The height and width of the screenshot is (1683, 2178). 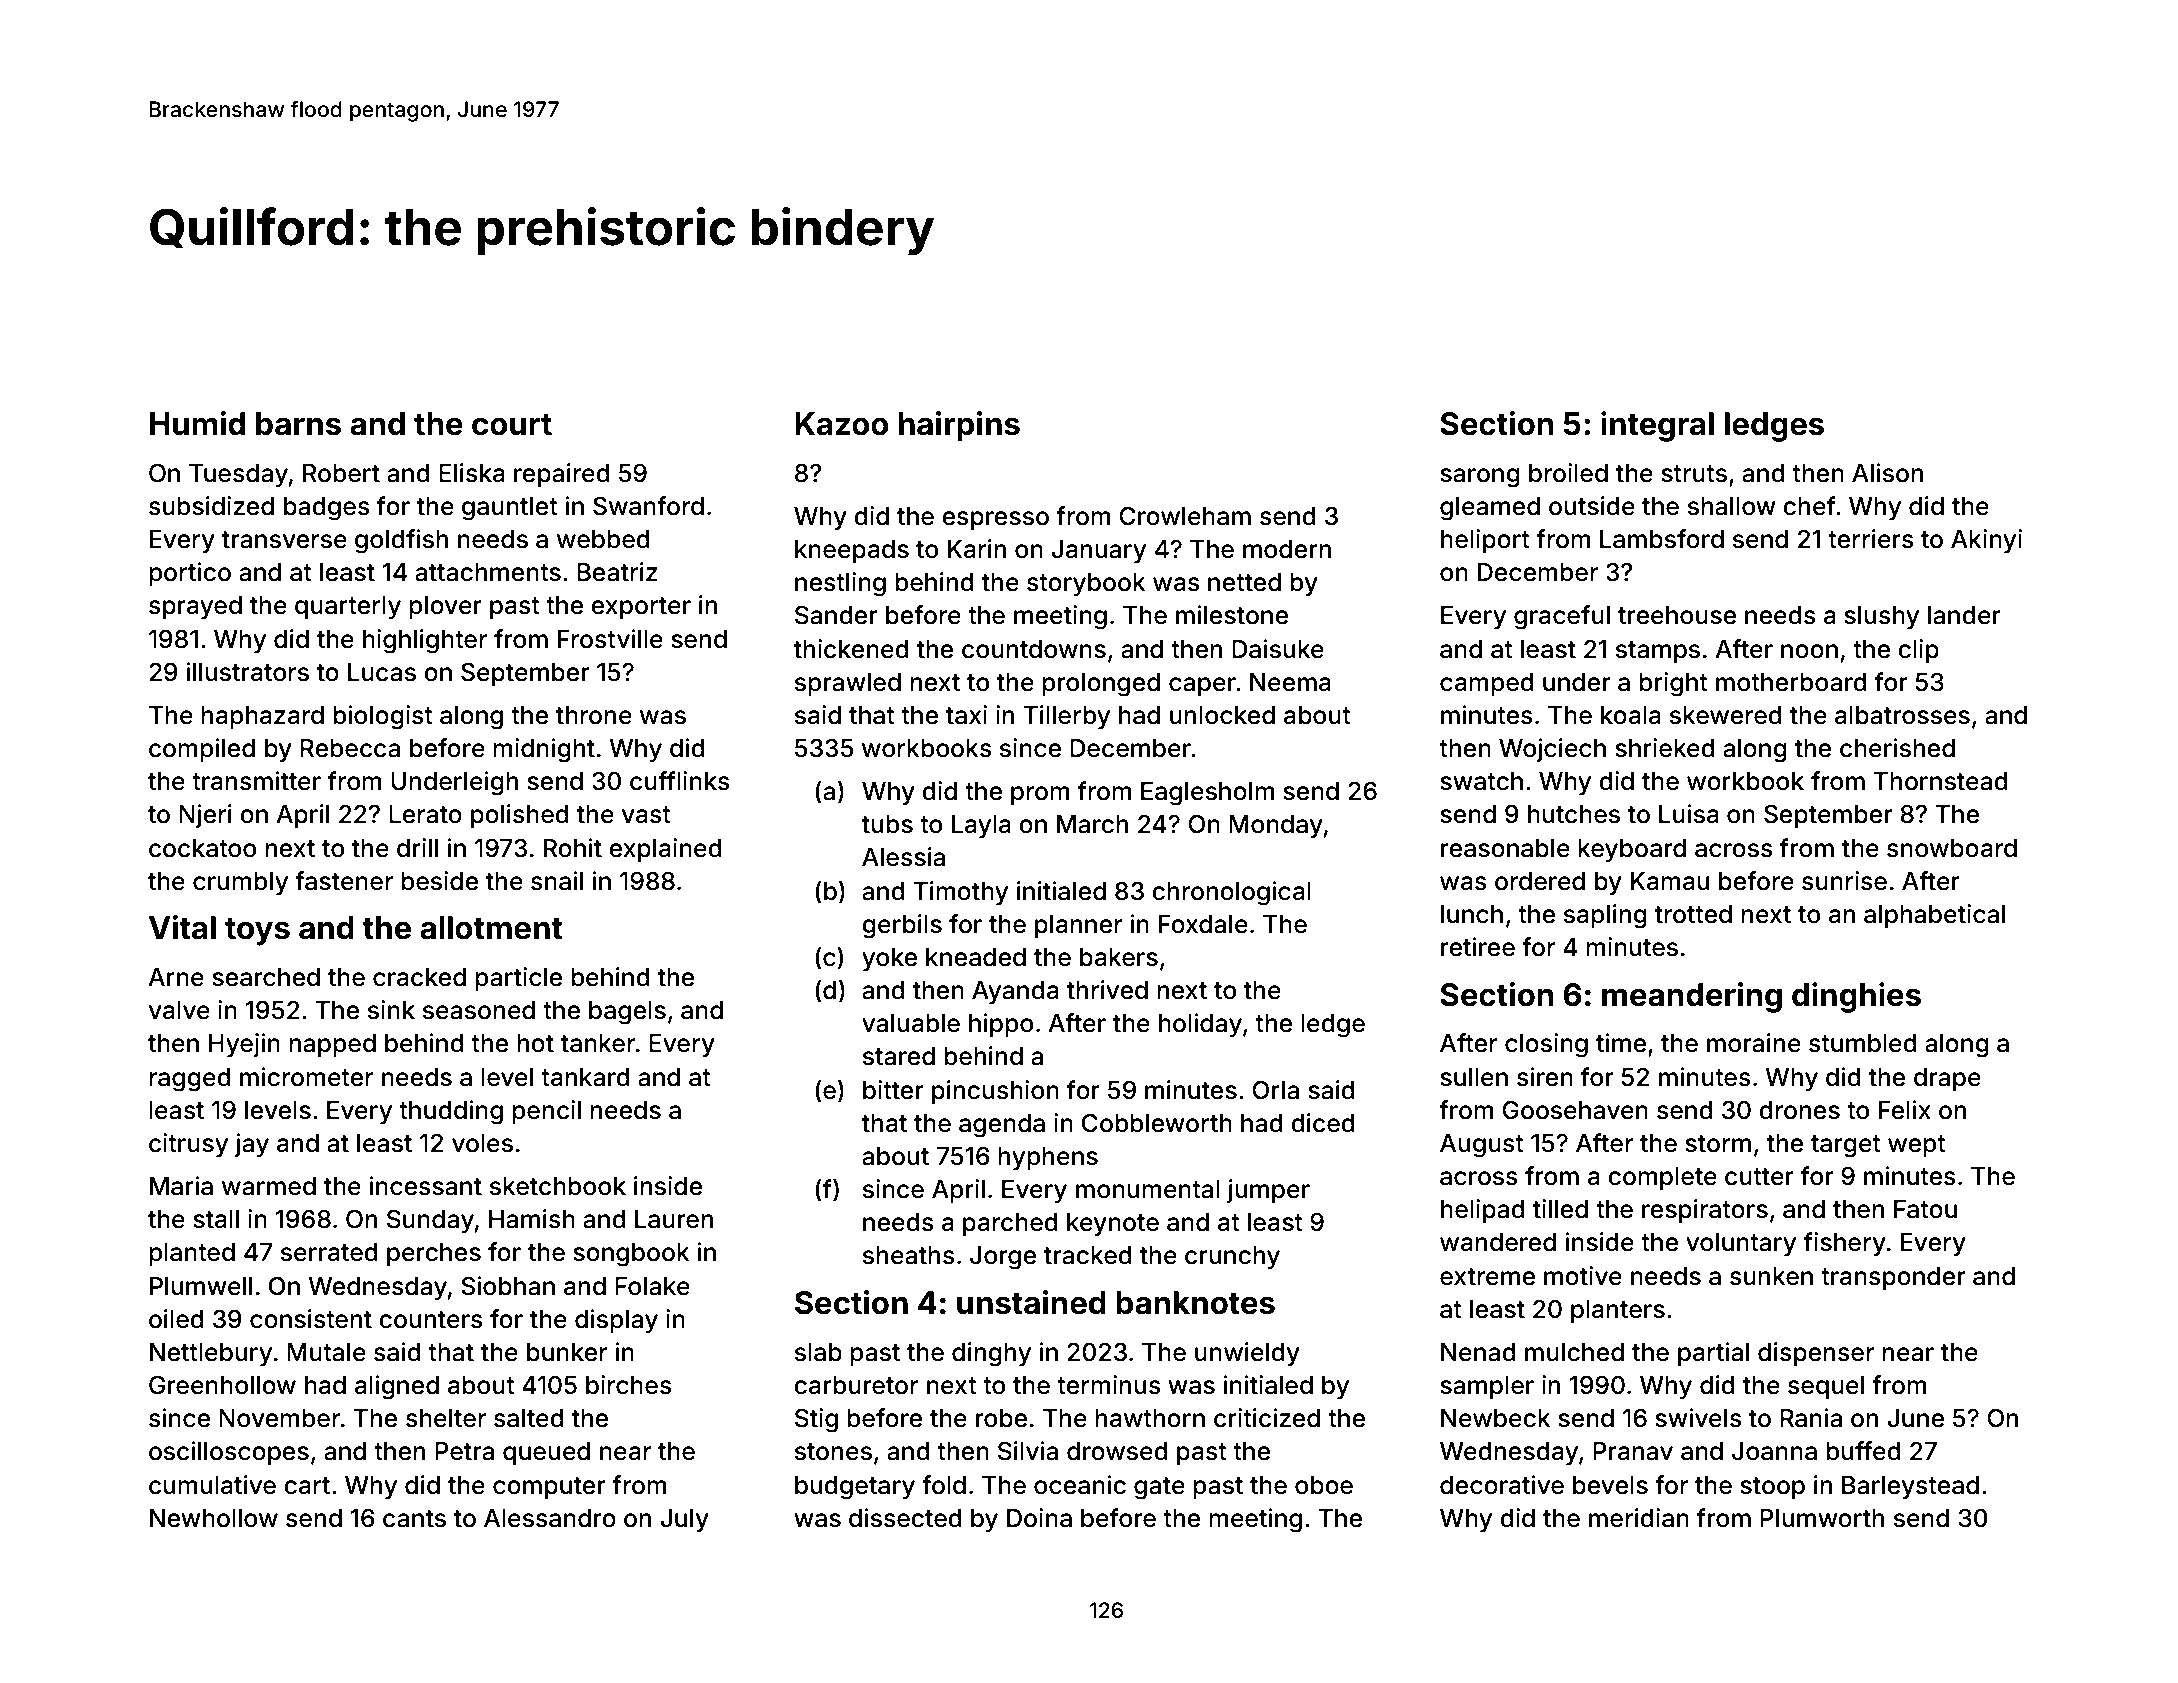 What do you see at coordinates (1208, 794) in the screenshot?
I see `Eaglesholm` at bounding box center [1208, 794].
